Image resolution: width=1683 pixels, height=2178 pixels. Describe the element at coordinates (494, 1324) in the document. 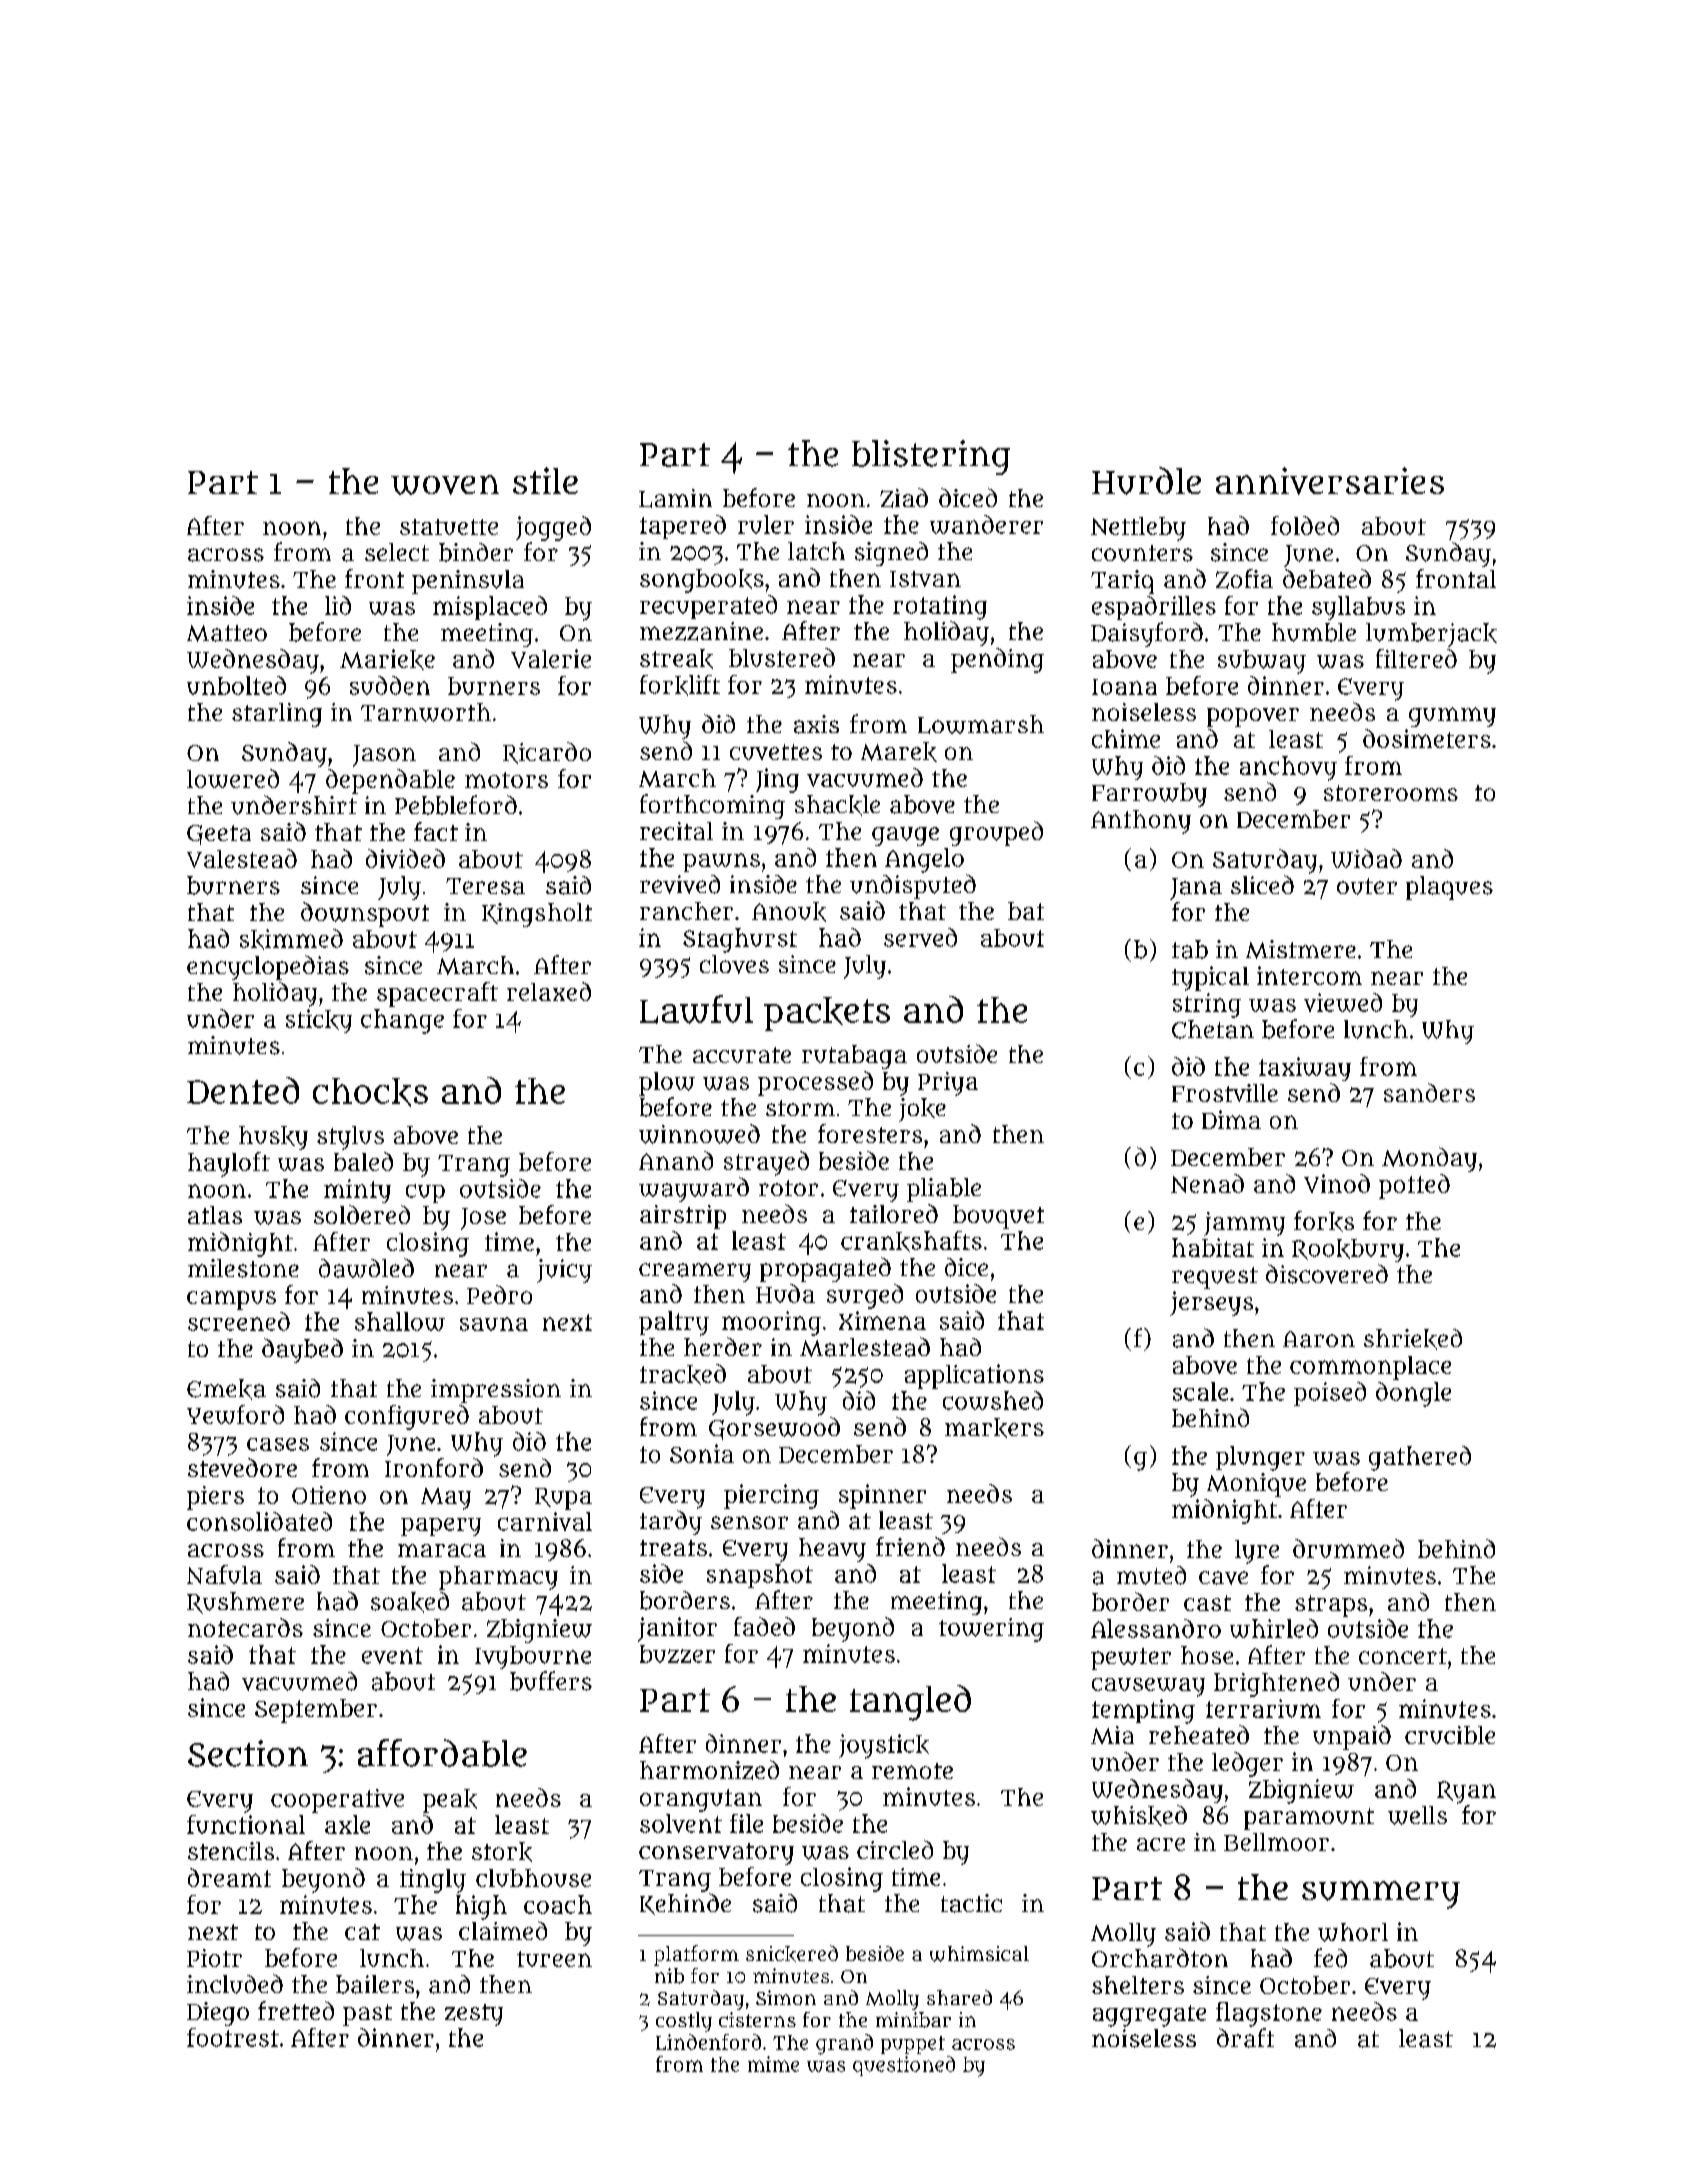

I see `sauna` at that location.
